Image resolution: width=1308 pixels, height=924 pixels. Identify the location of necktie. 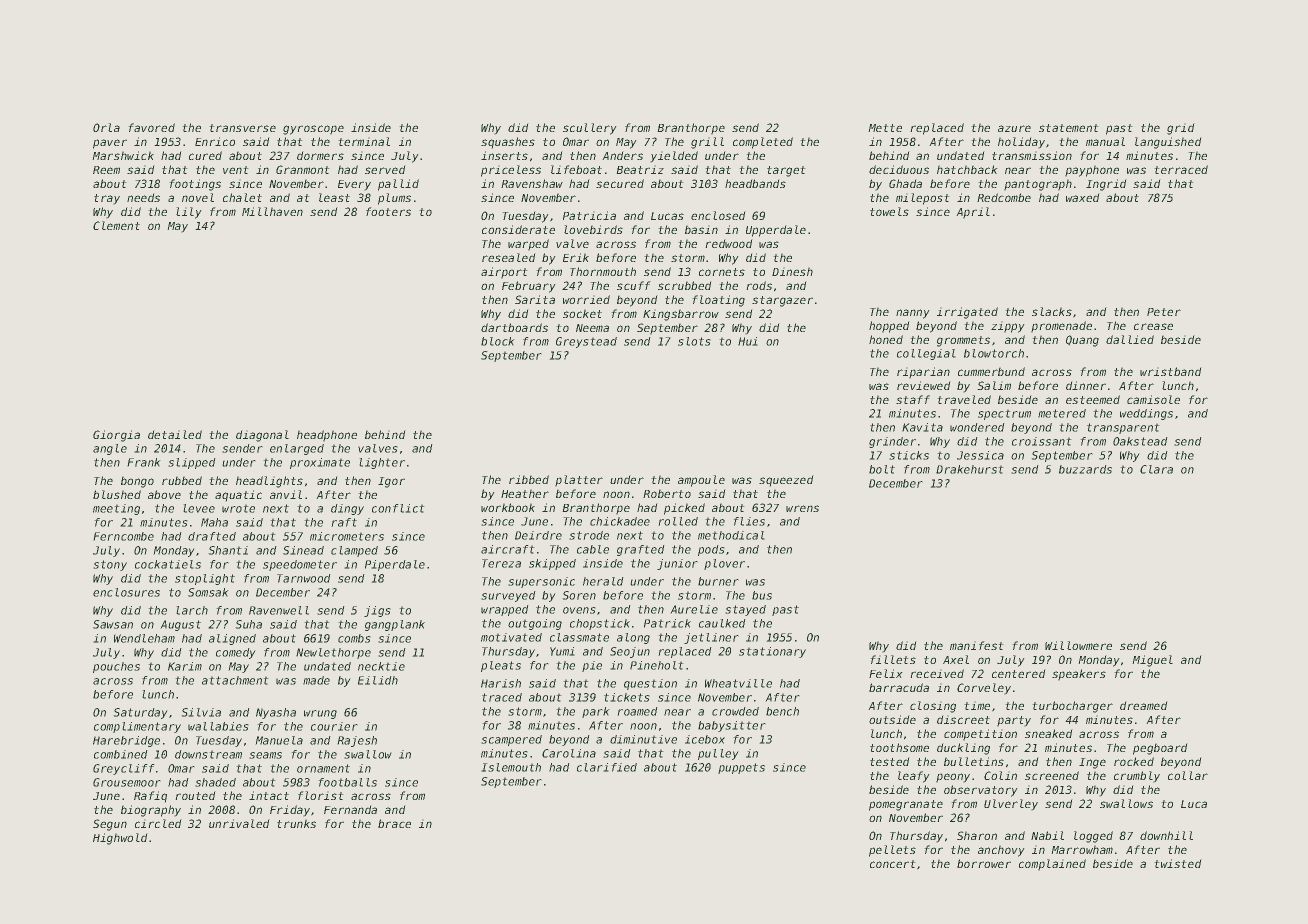
(381, 666).
